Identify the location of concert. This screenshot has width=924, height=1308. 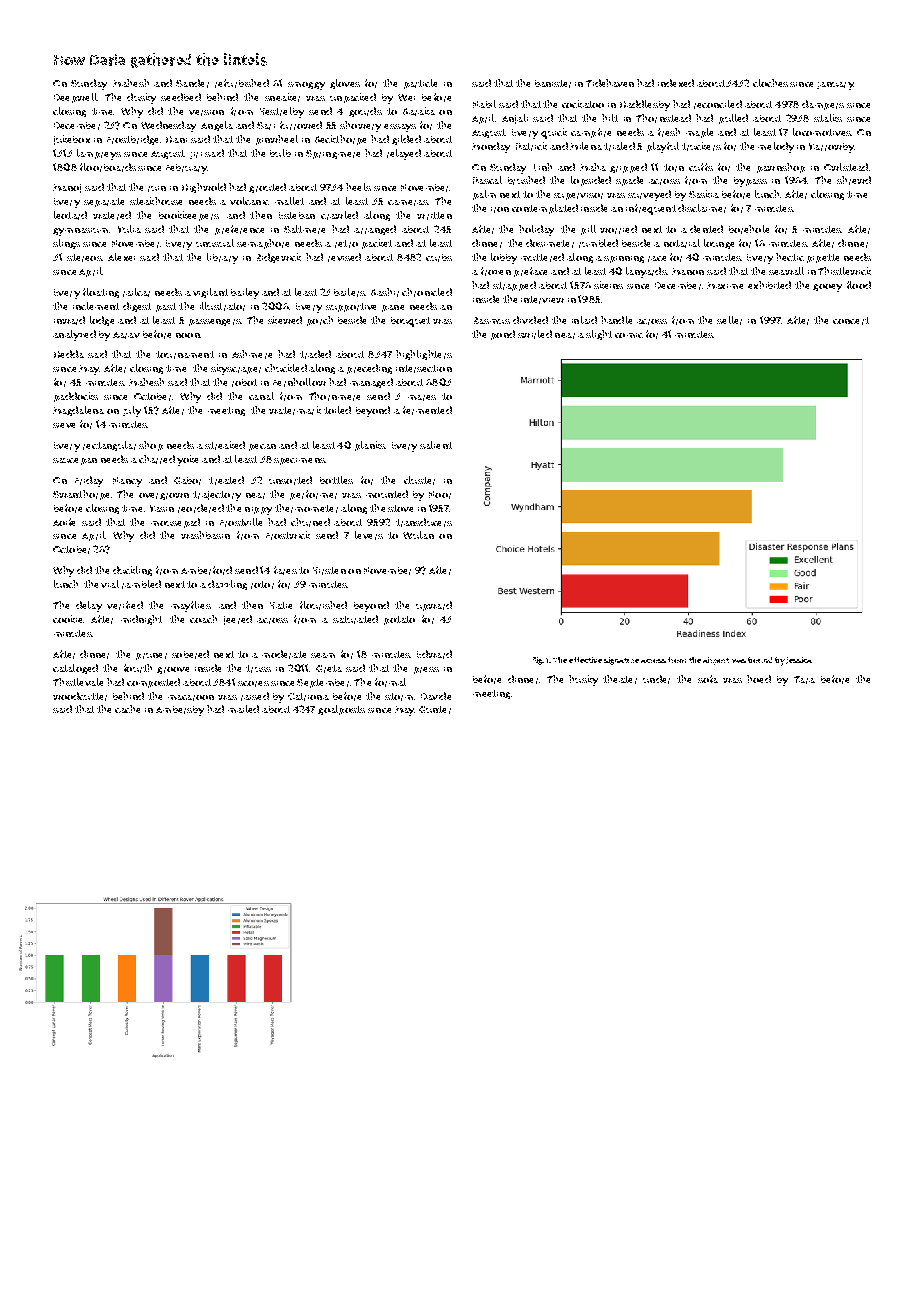
(851, 321).
